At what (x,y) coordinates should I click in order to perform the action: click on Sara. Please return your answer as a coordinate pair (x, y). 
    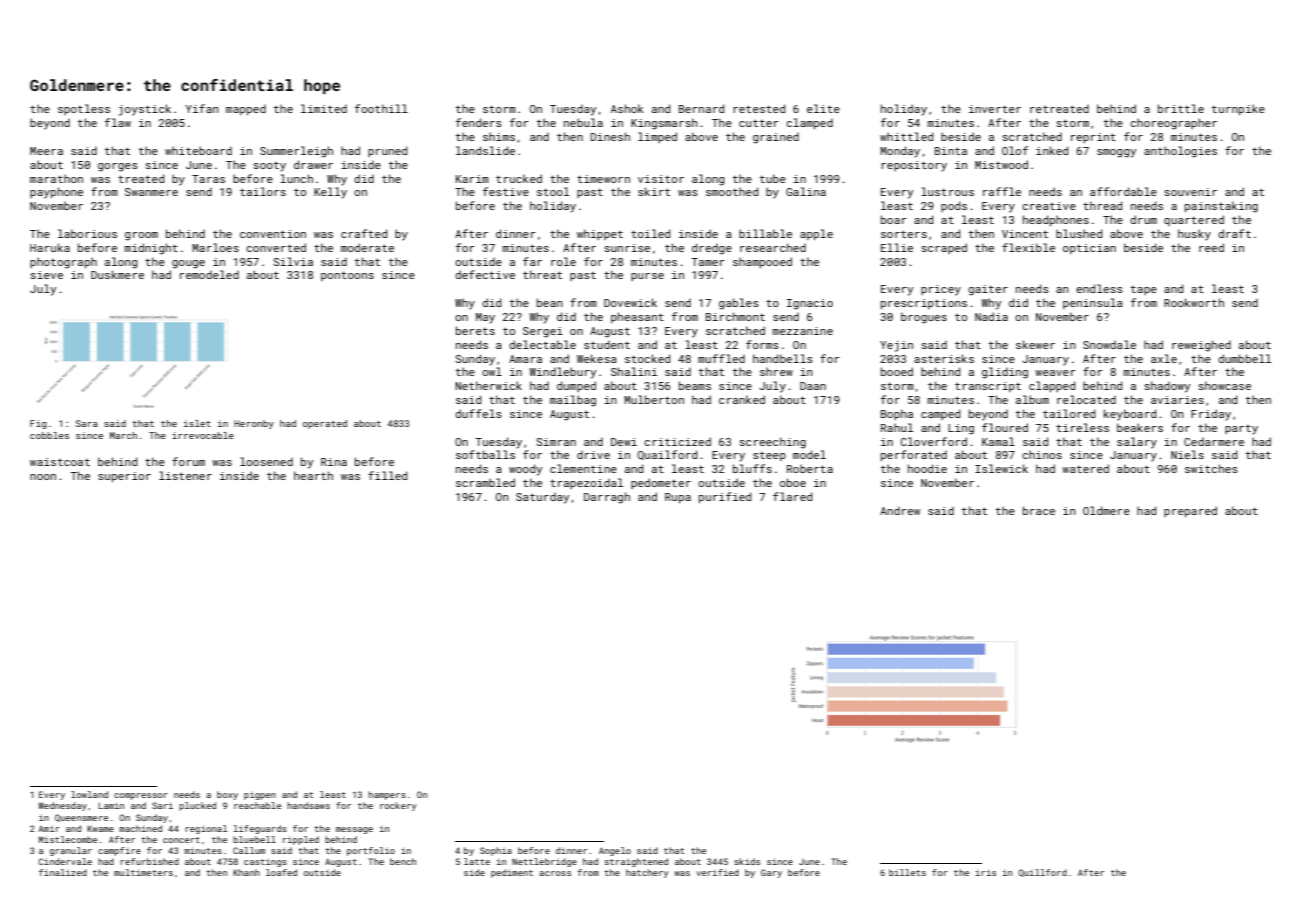
    Looking at the image, I should click on (87, 423).
